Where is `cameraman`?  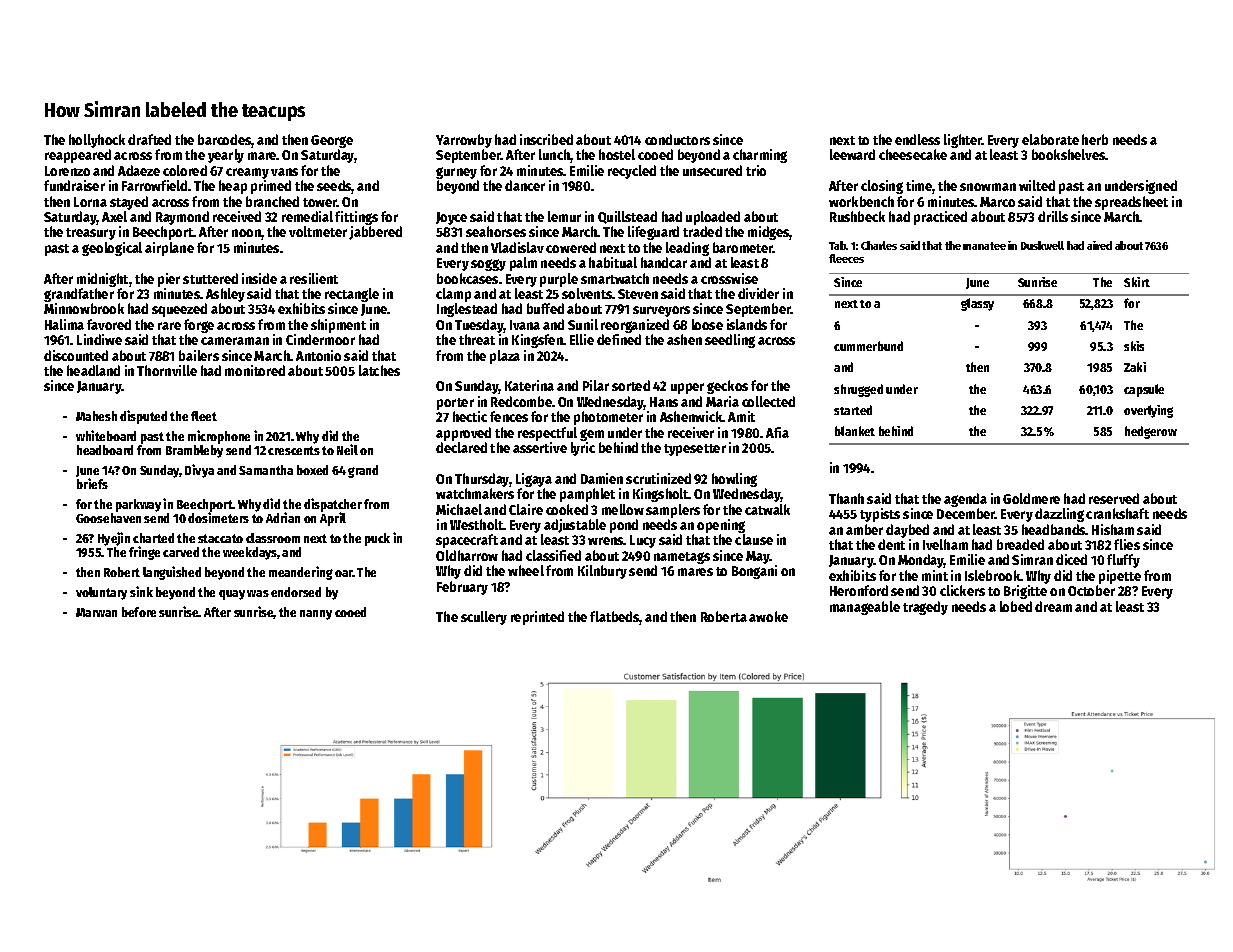
cameraman is located at coordinates (235, 341).
